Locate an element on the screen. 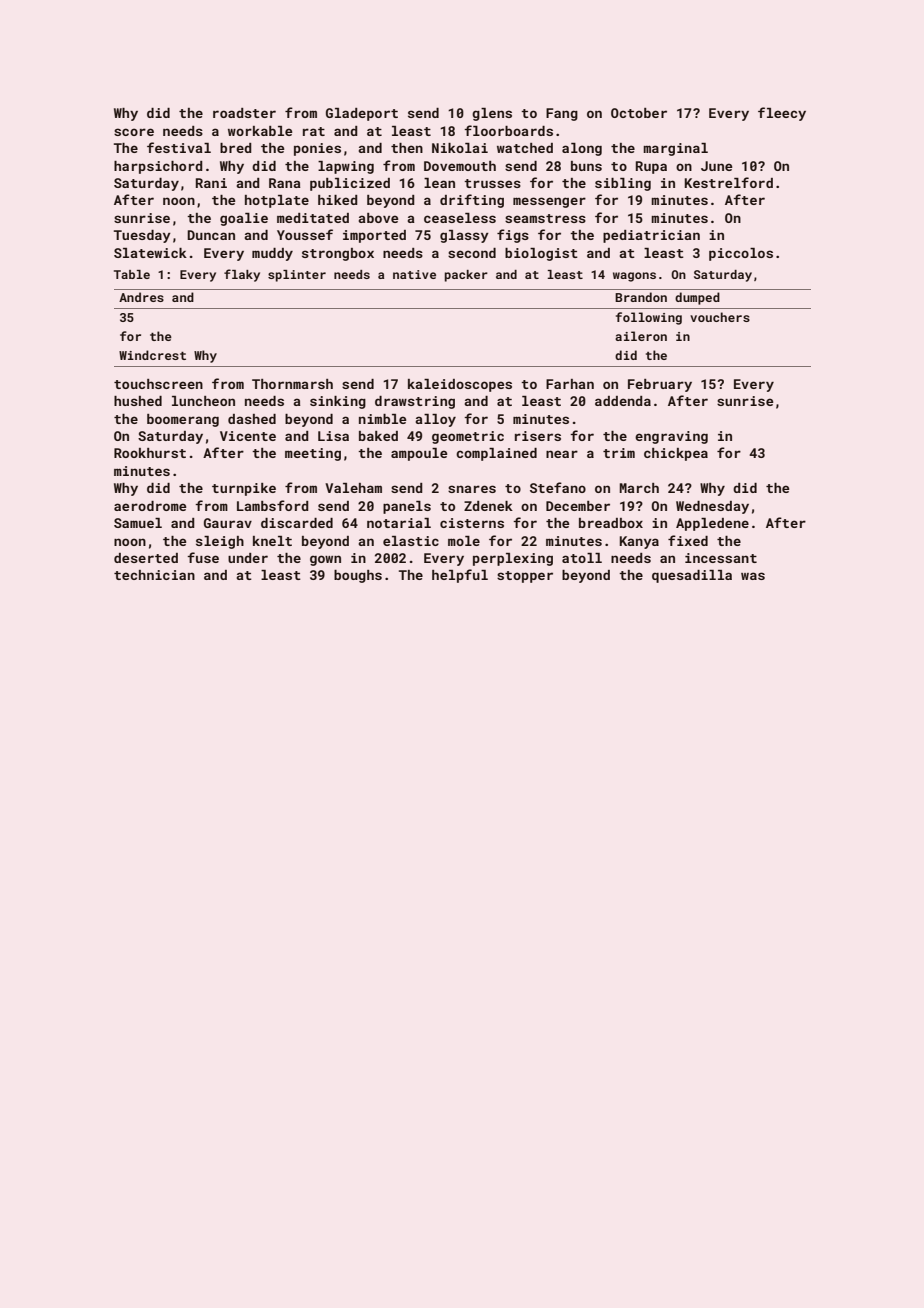  Thornmarsh is located at coordinates (292, 384).
